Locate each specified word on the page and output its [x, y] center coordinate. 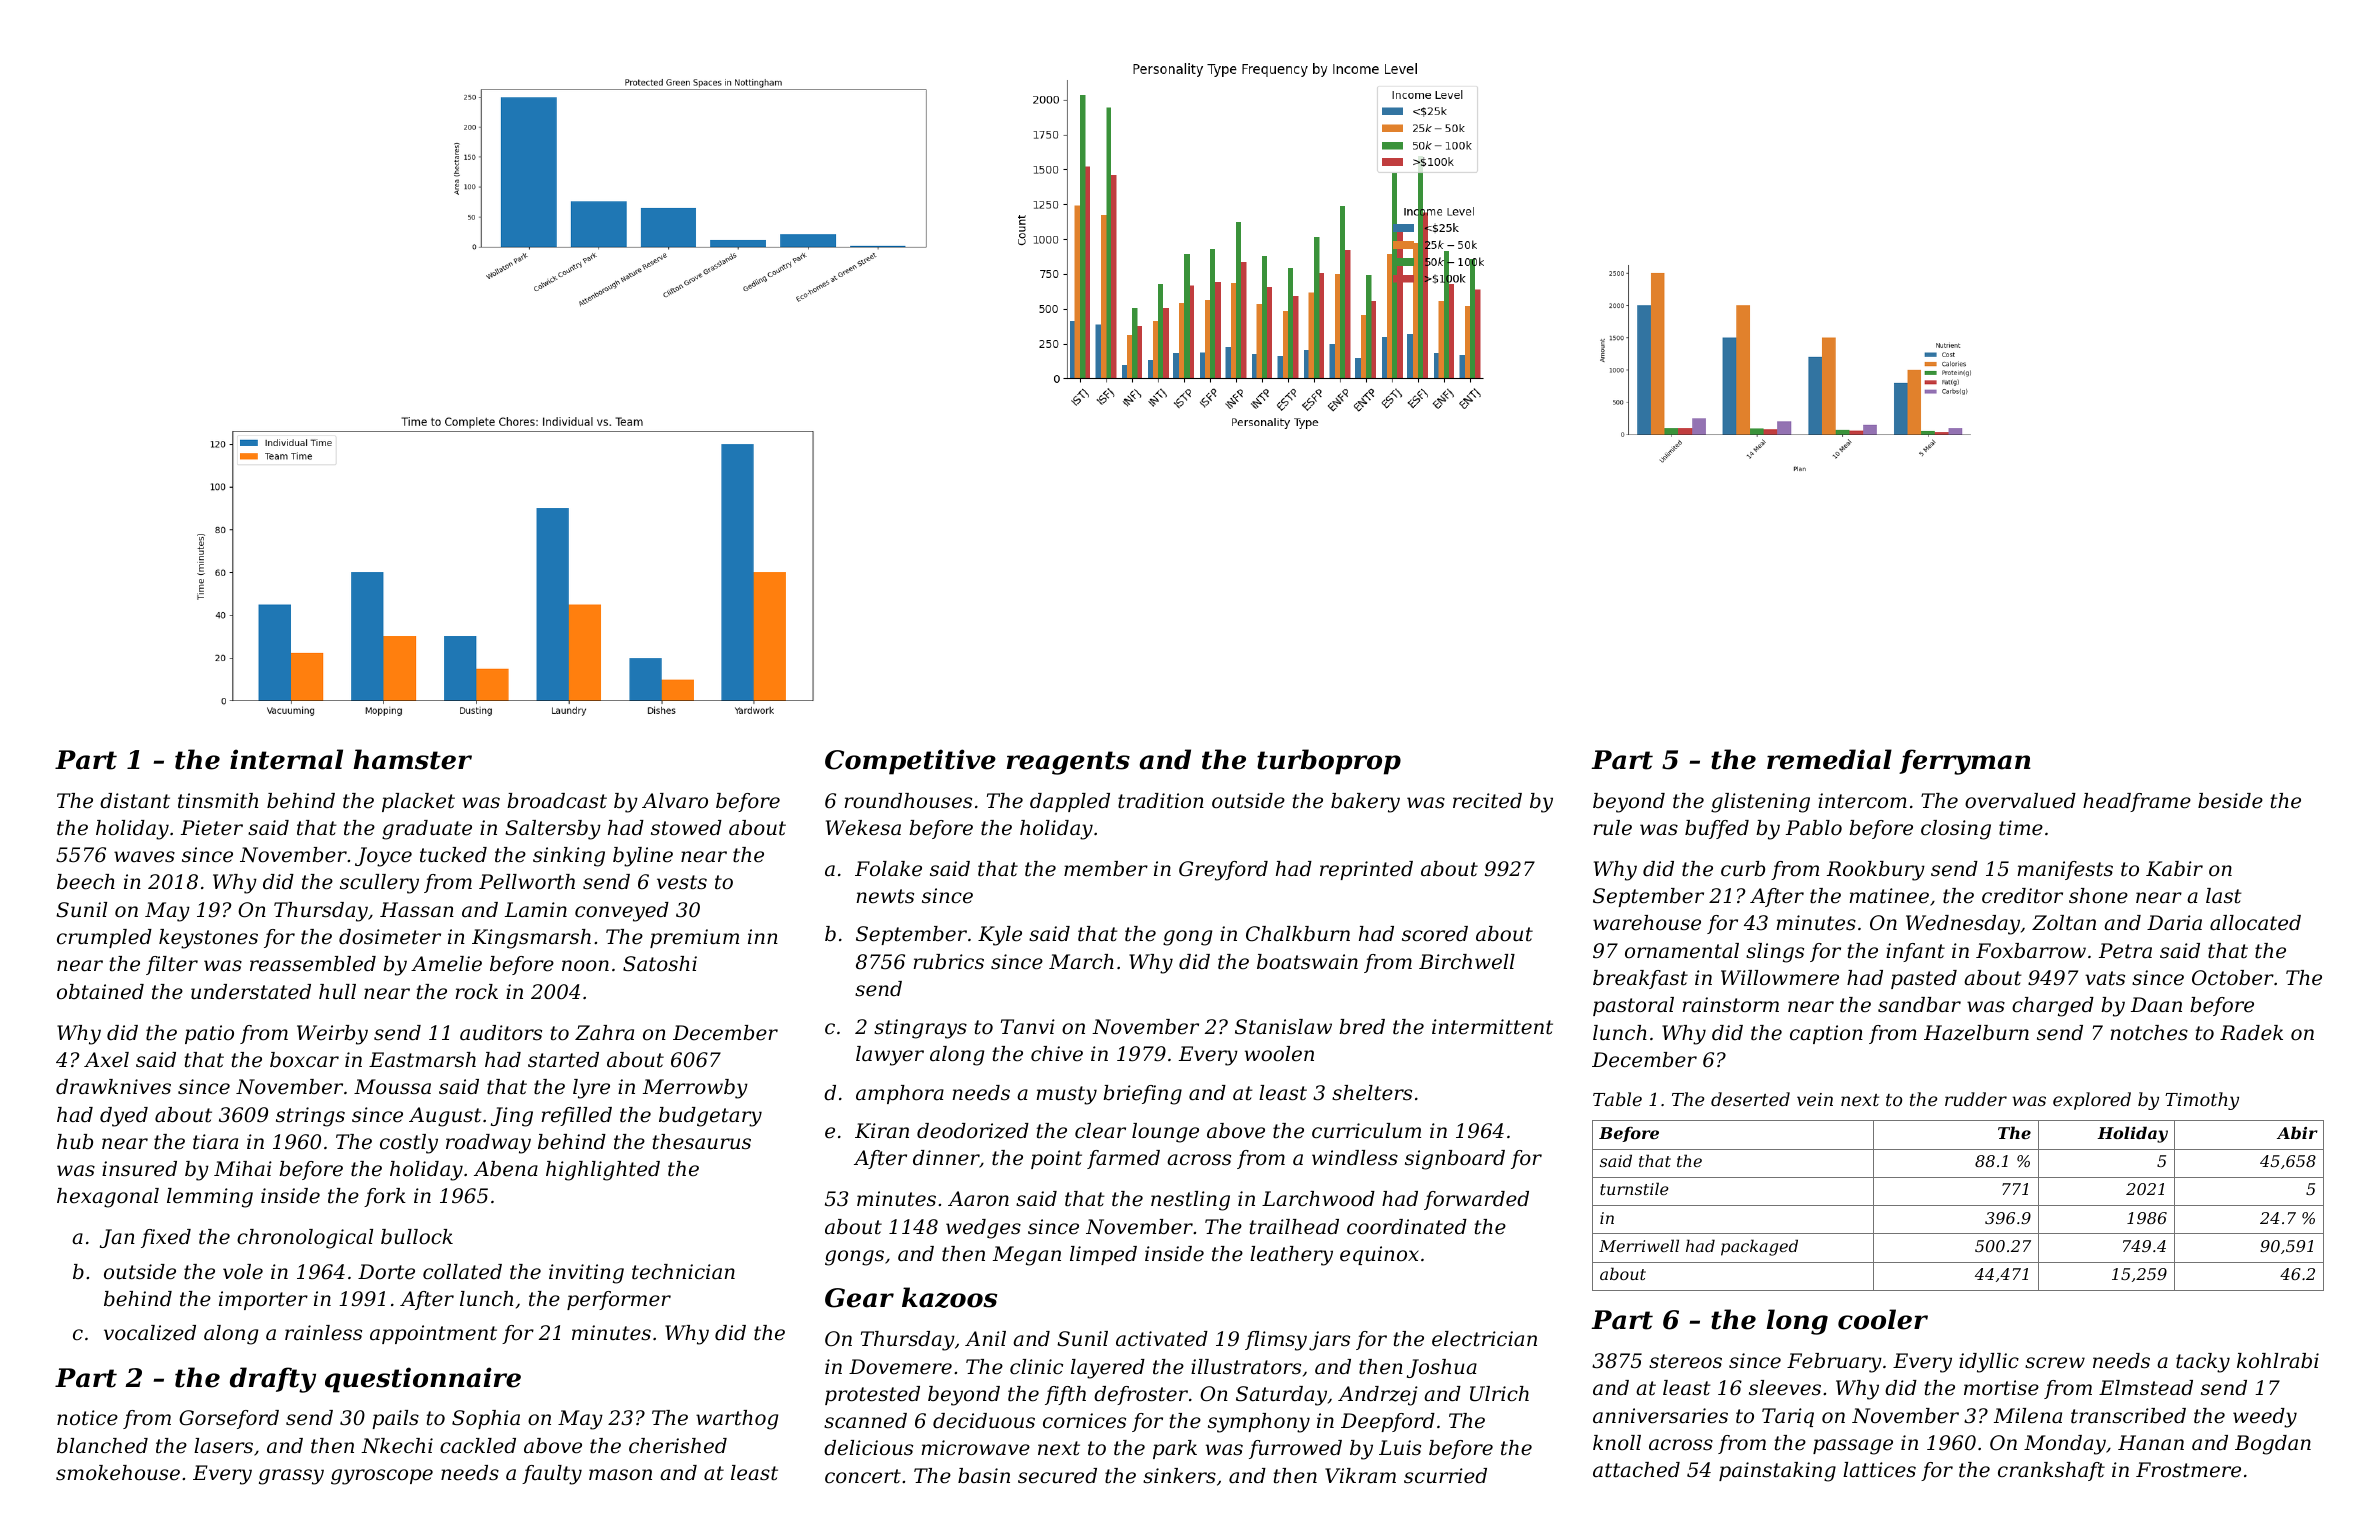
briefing [1142, 1095]
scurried [1445, 1476]
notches [2149, 1033]
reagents [1068, 763]
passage [1853, 1447]
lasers [223, 1446]
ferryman [1964, 762]
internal [286, 759]
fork [385, 1197]
